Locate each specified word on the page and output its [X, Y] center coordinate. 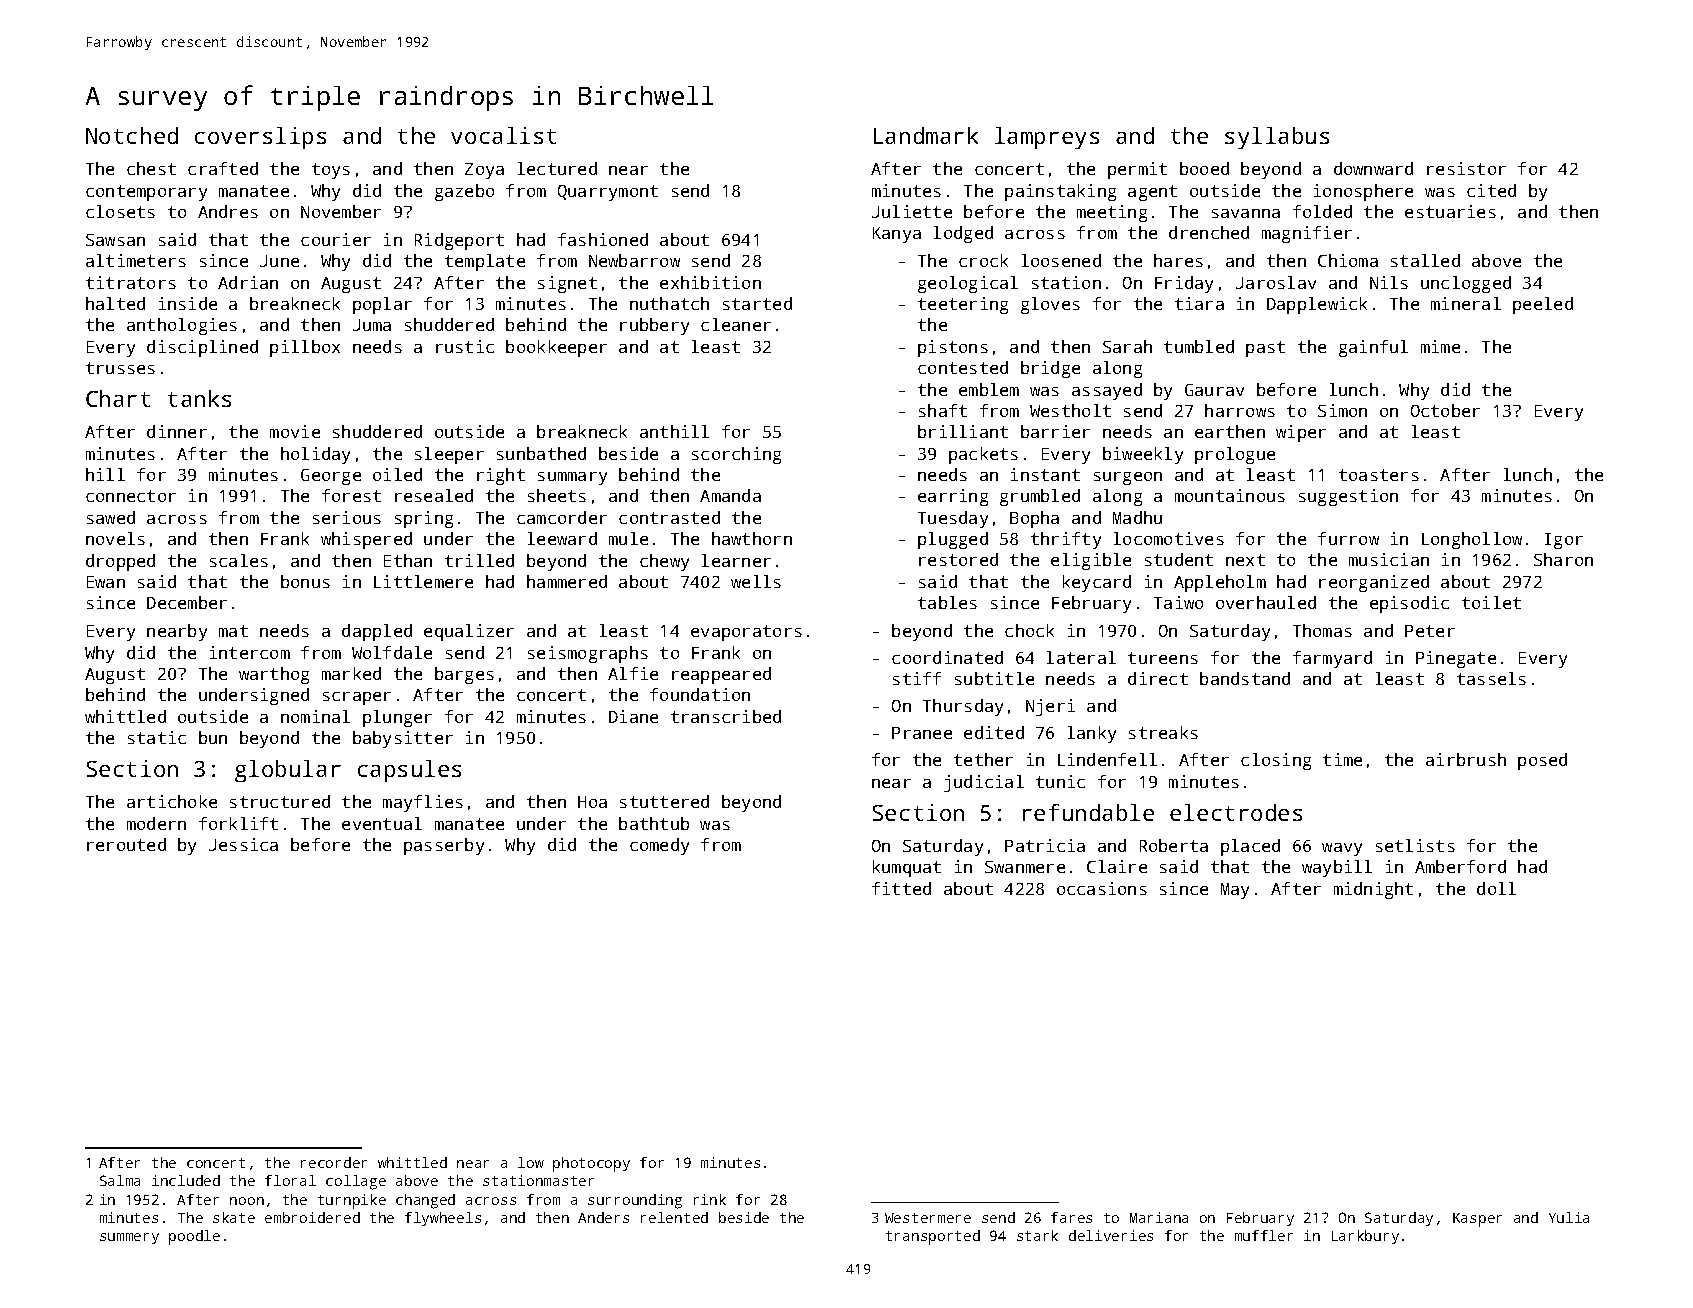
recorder [334, 1162]
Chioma [1348, 260]
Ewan [106, 582]
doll [1496, 888]
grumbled [1040, 497]
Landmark [926, 135]
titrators [131, 282]
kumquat [907, 868]
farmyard [1332, 659]
